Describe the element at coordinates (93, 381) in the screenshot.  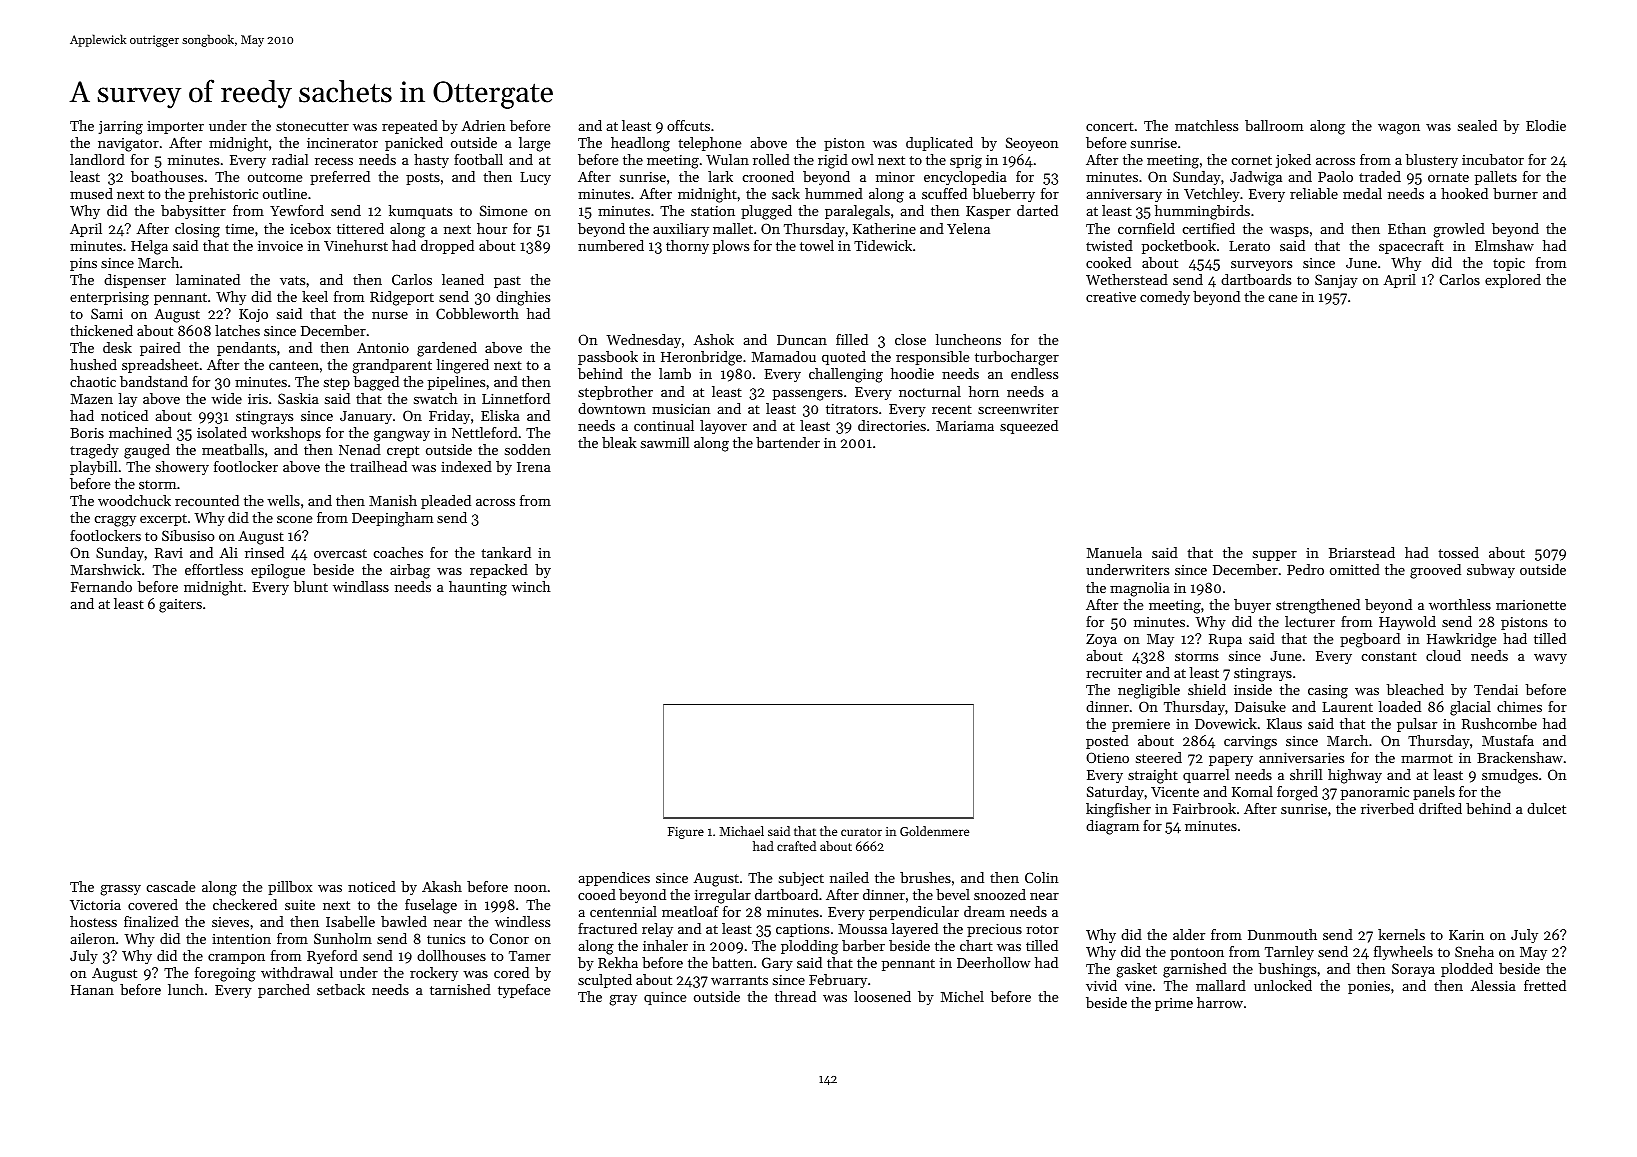
I see `chaotic` at that location.
